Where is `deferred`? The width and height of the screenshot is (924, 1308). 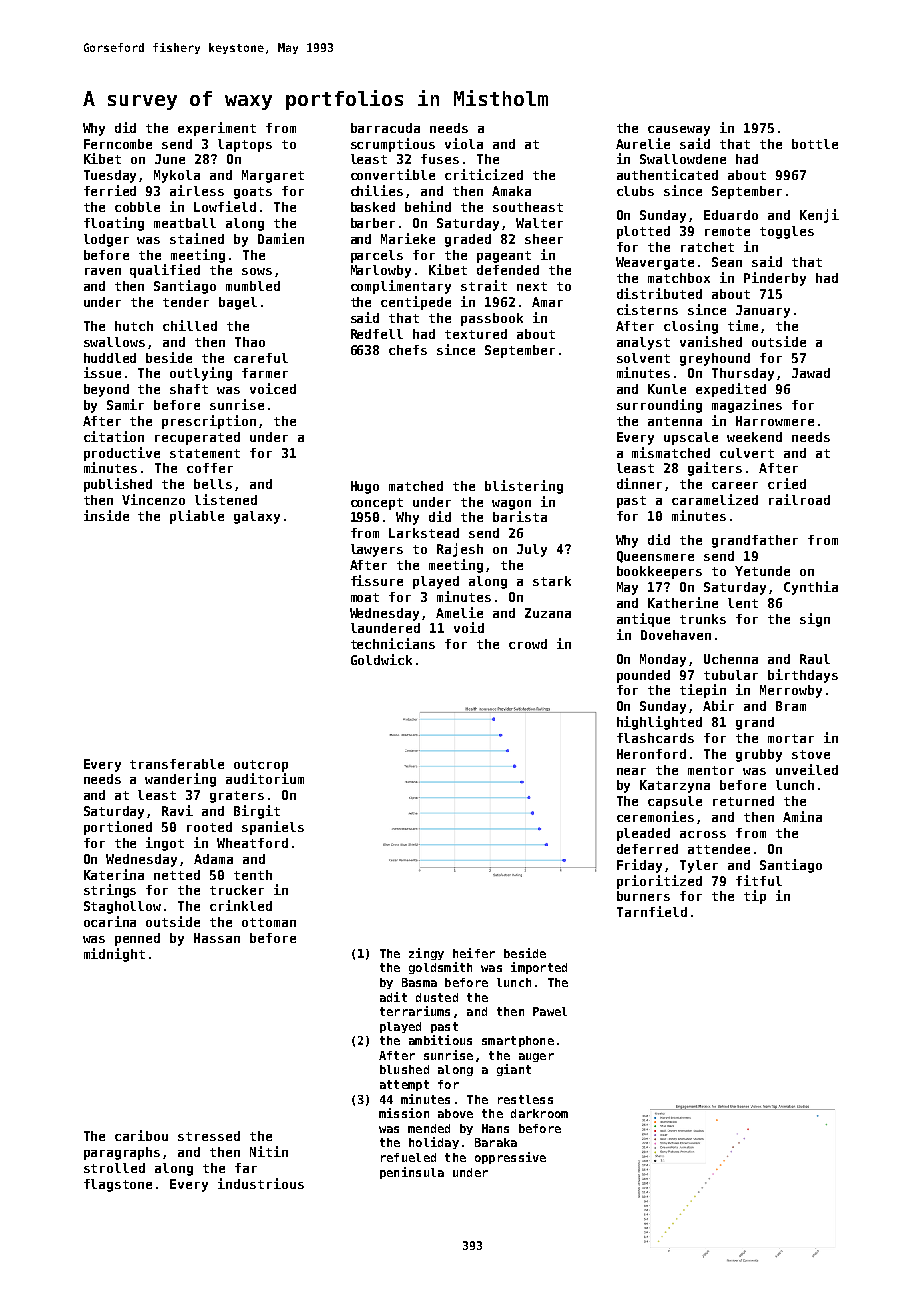 deferred is located at coordinates (647, 849).
